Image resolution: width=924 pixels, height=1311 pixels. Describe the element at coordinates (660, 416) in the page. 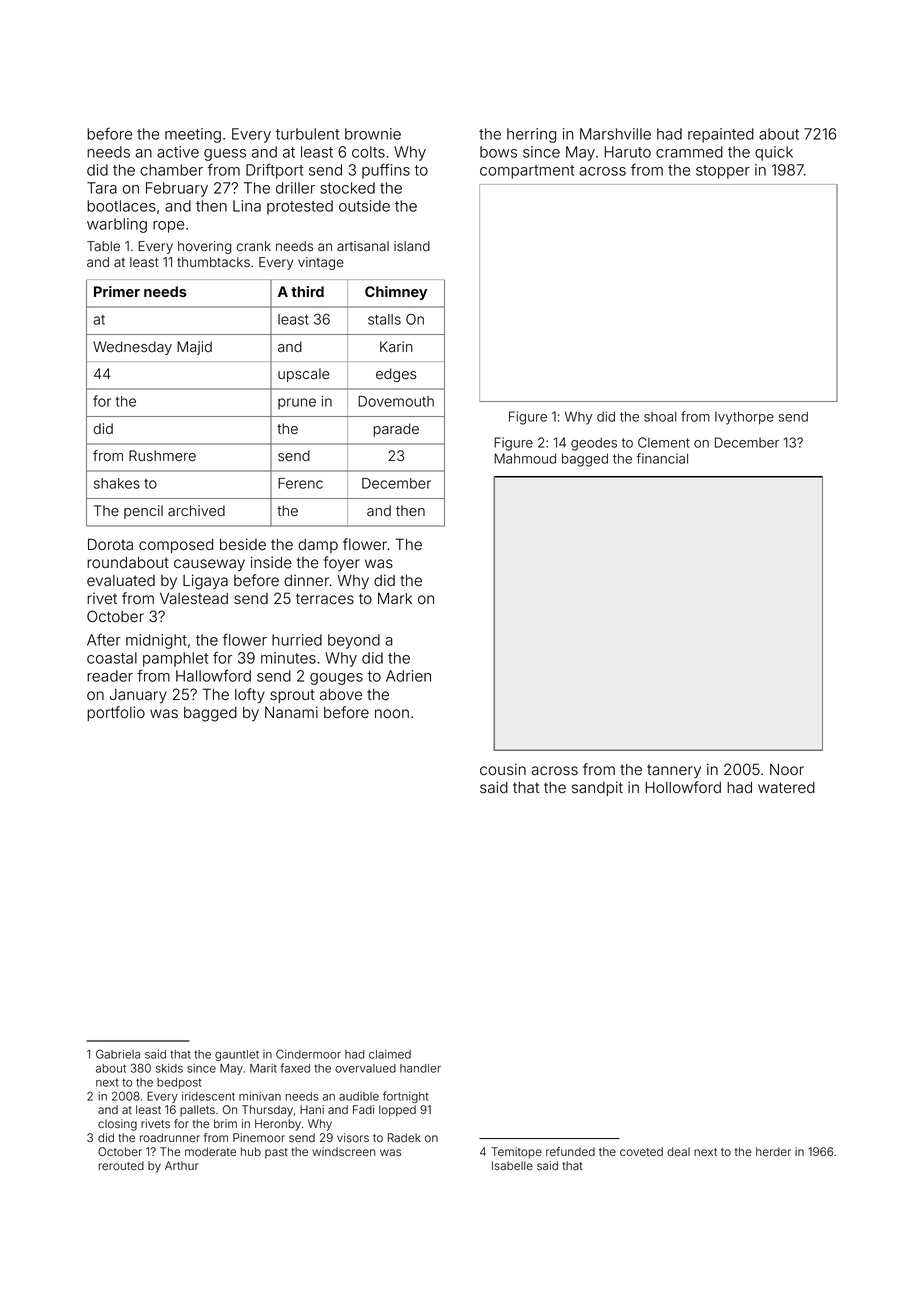

I see `shoal` at that location.
